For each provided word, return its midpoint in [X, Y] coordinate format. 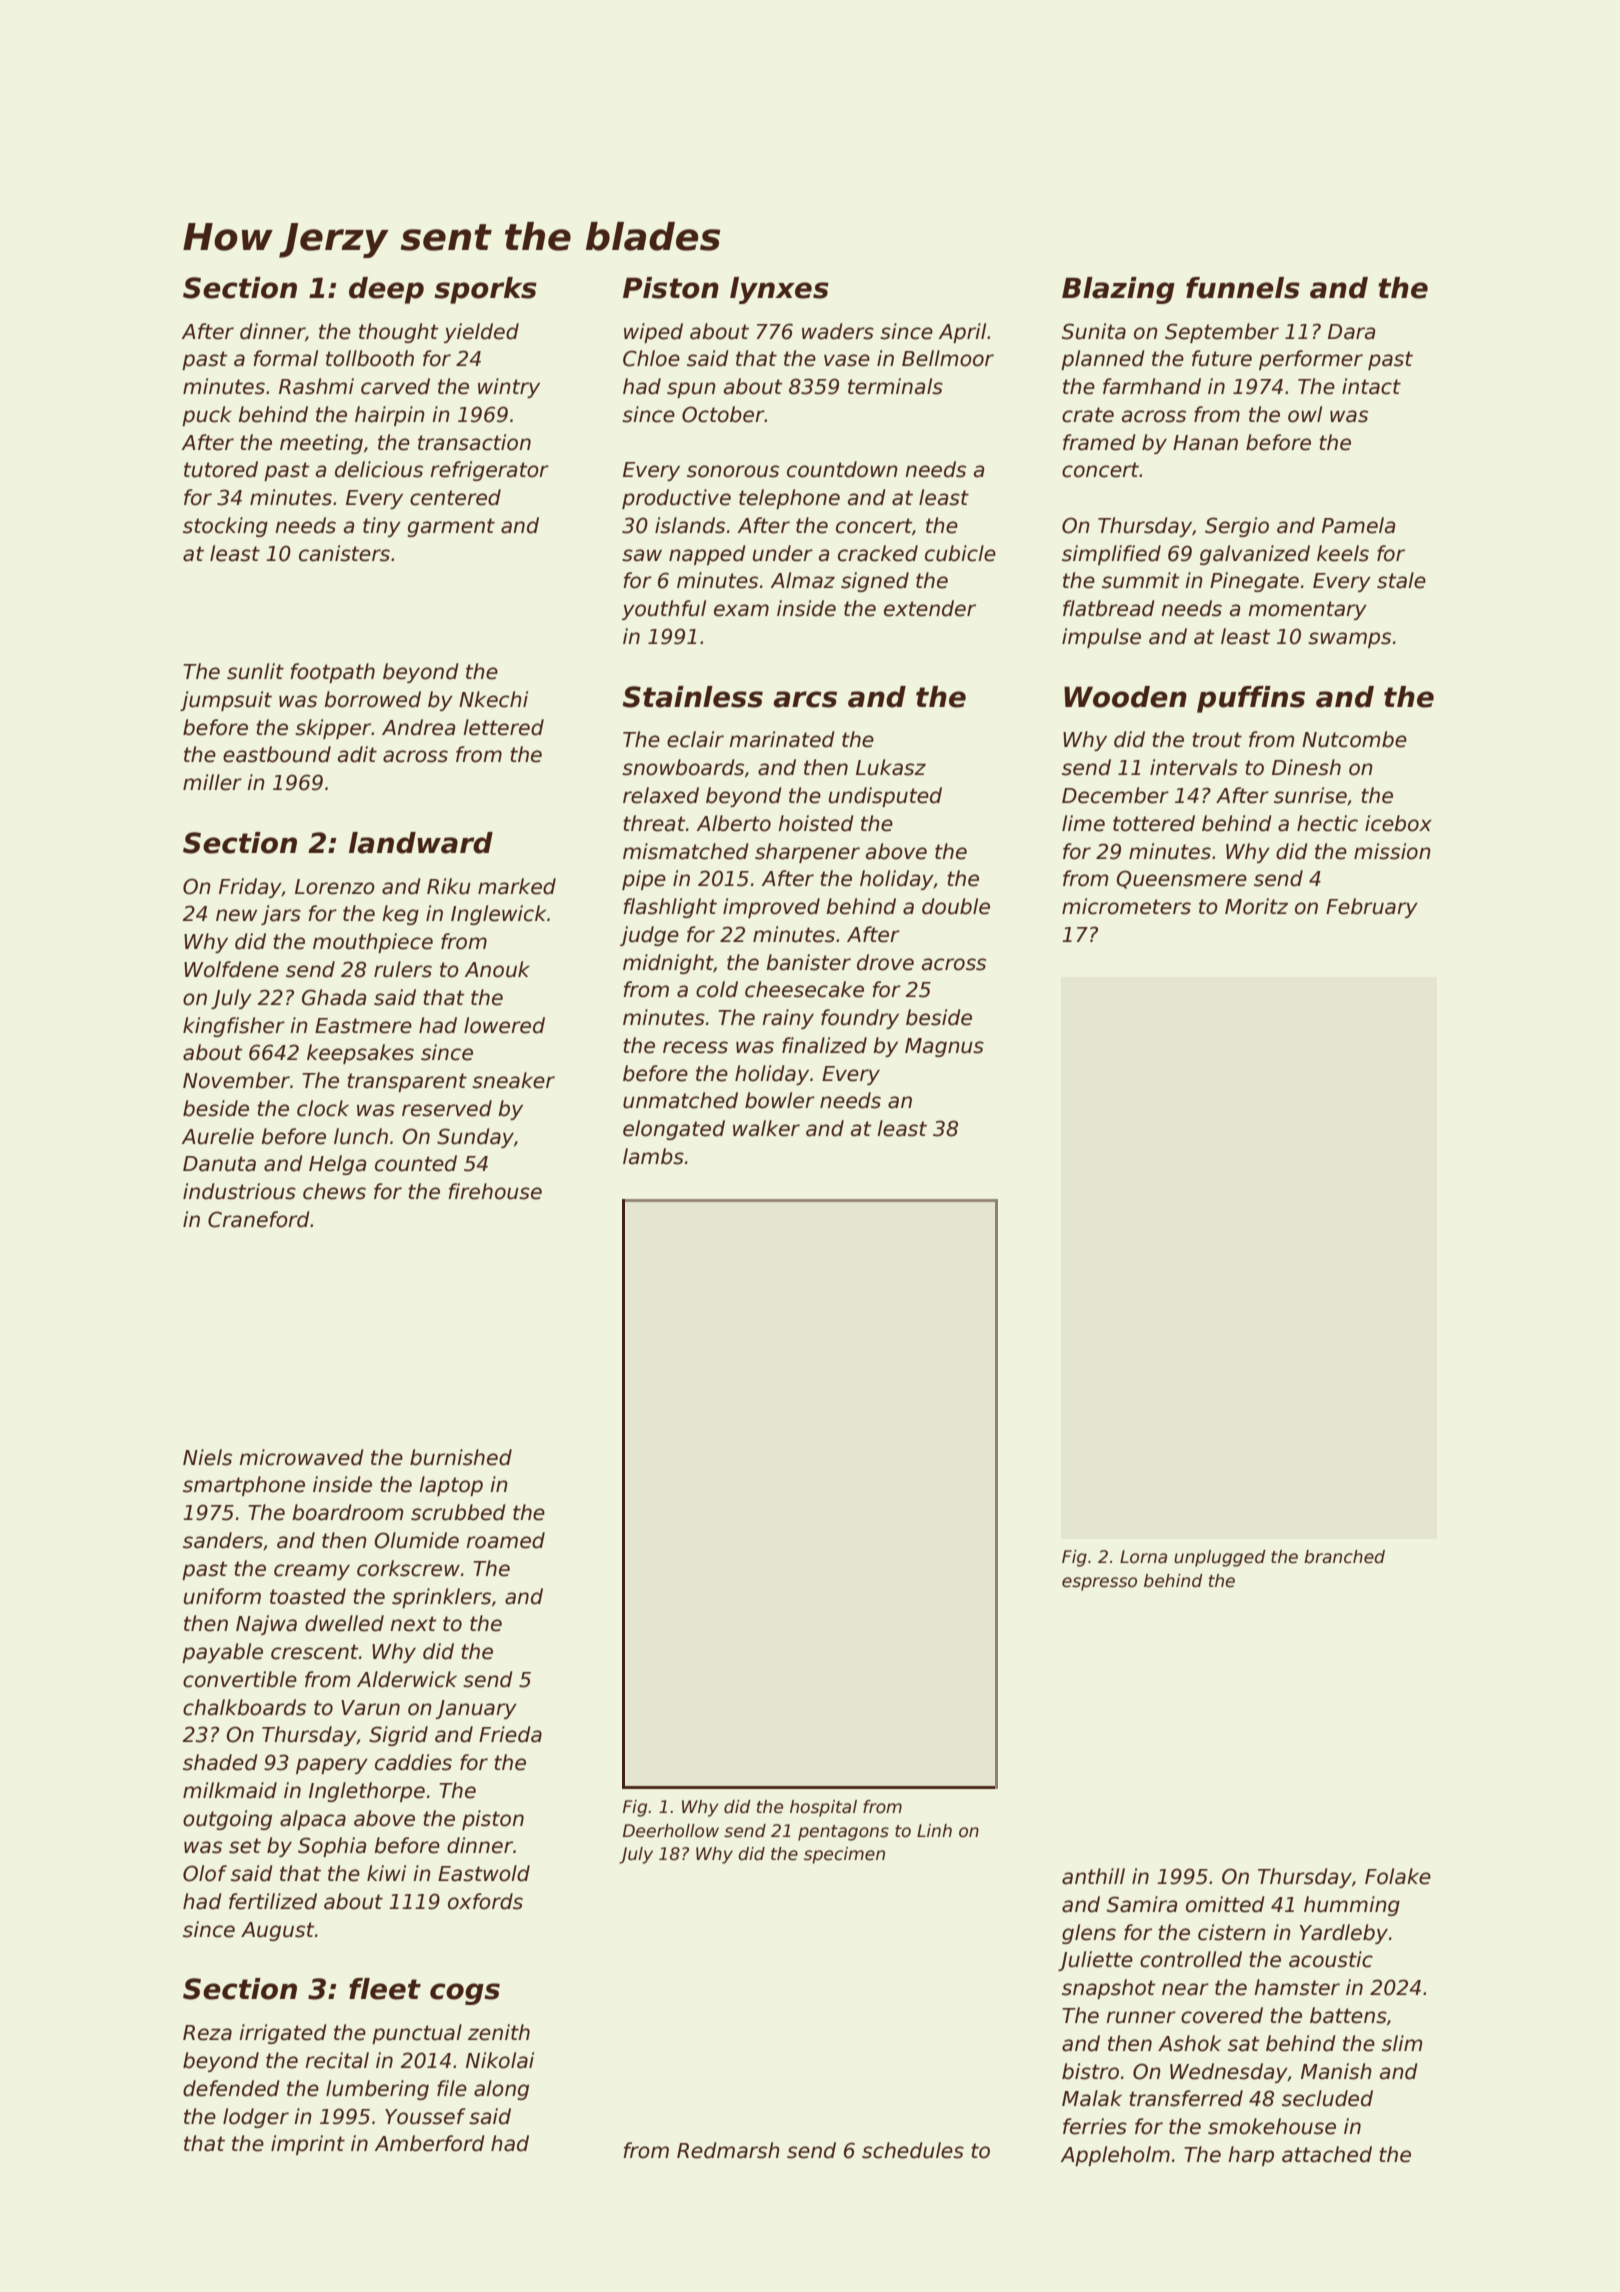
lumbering [377, 2090]
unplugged [1220, 1558]
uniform [222, 1596]
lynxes [779, 290]
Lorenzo [335, 887]
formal [285, 358]
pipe [644, 880]
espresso [1099, 1584]
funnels [1243, 288]
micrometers [1126, 906]
